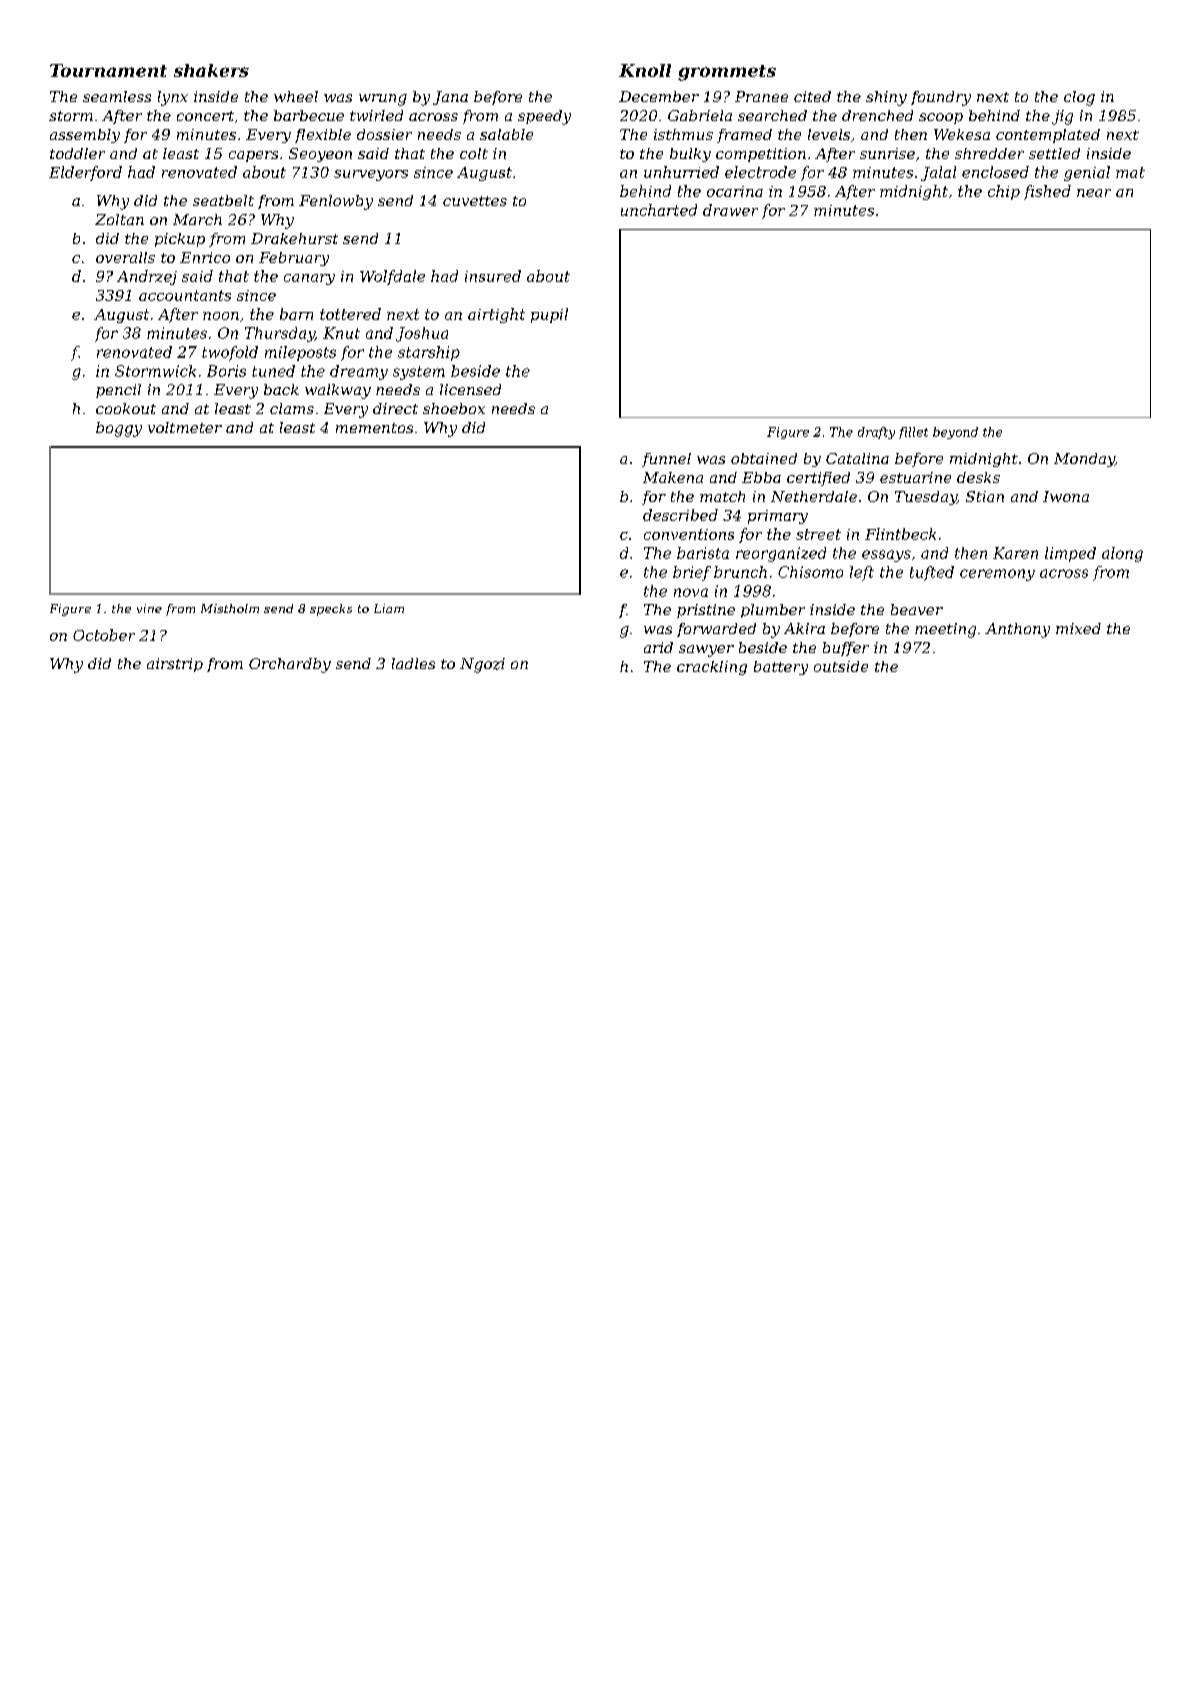  I want to click on mementos, so click(374, 428).
